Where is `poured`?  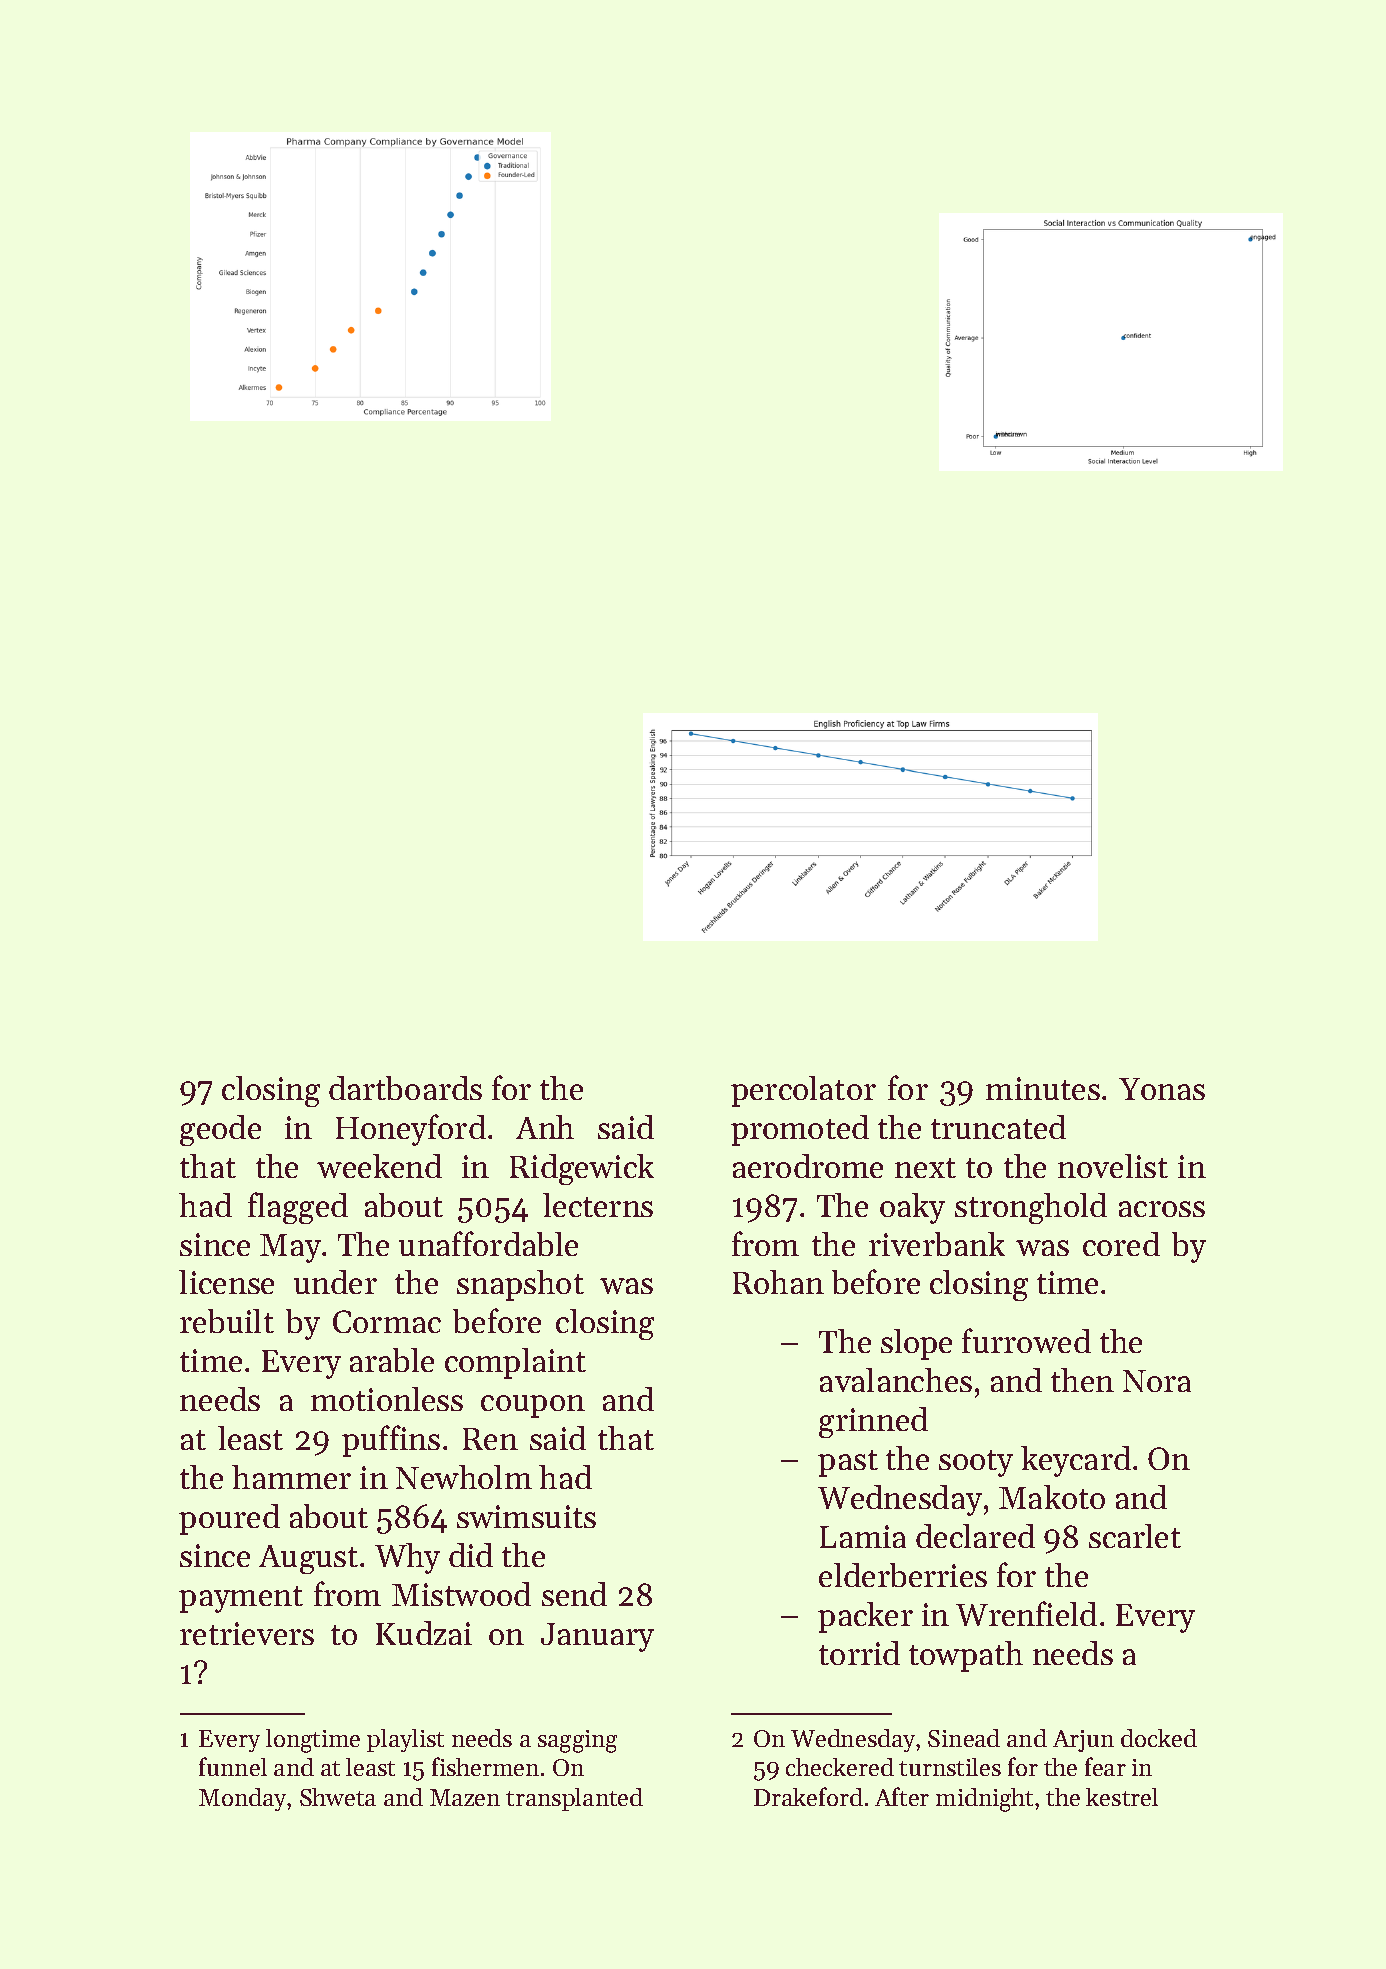
poured is located at coordinates (229, 1519).
